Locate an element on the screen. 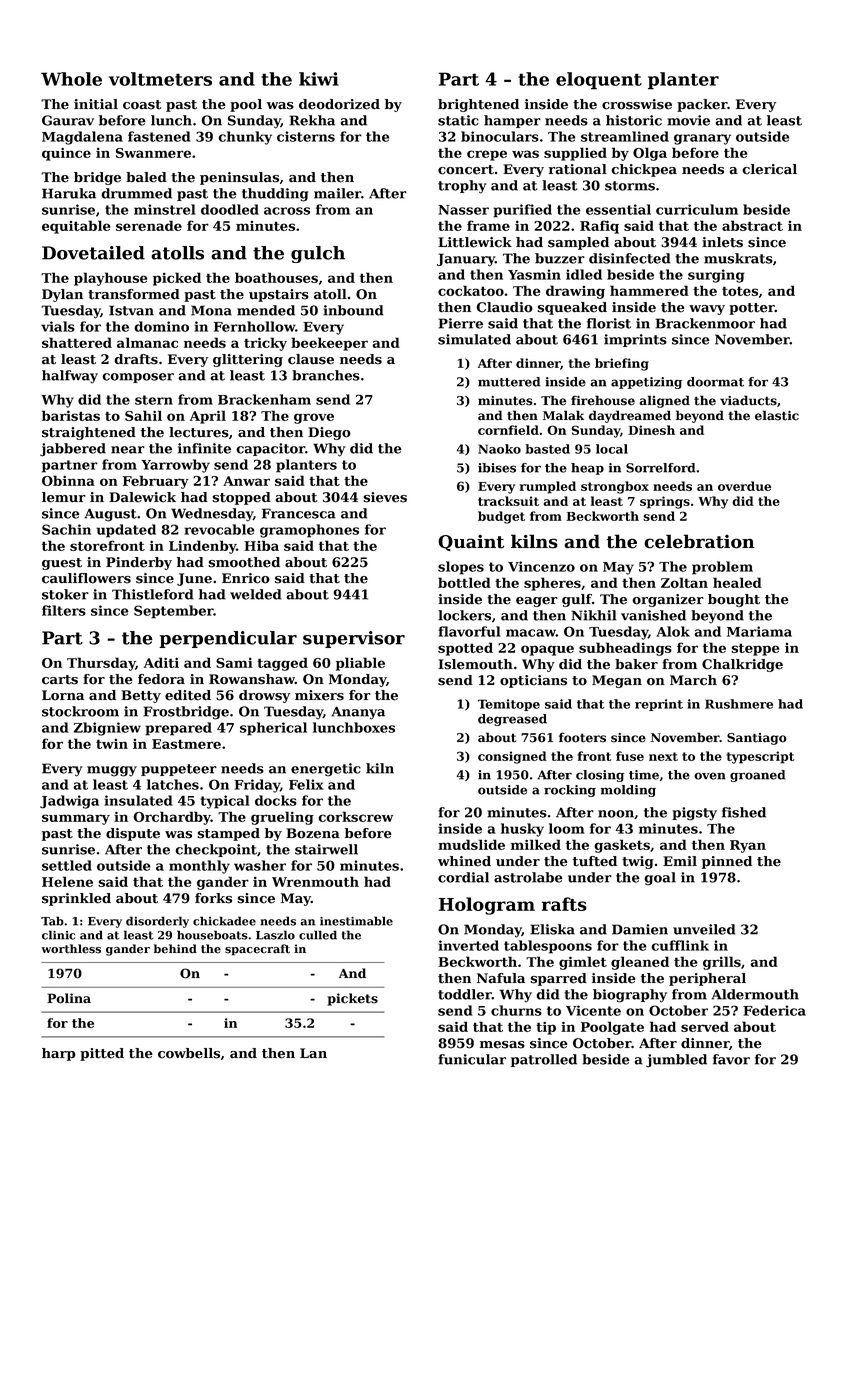  wavy is located at coordinates (707, 310).
